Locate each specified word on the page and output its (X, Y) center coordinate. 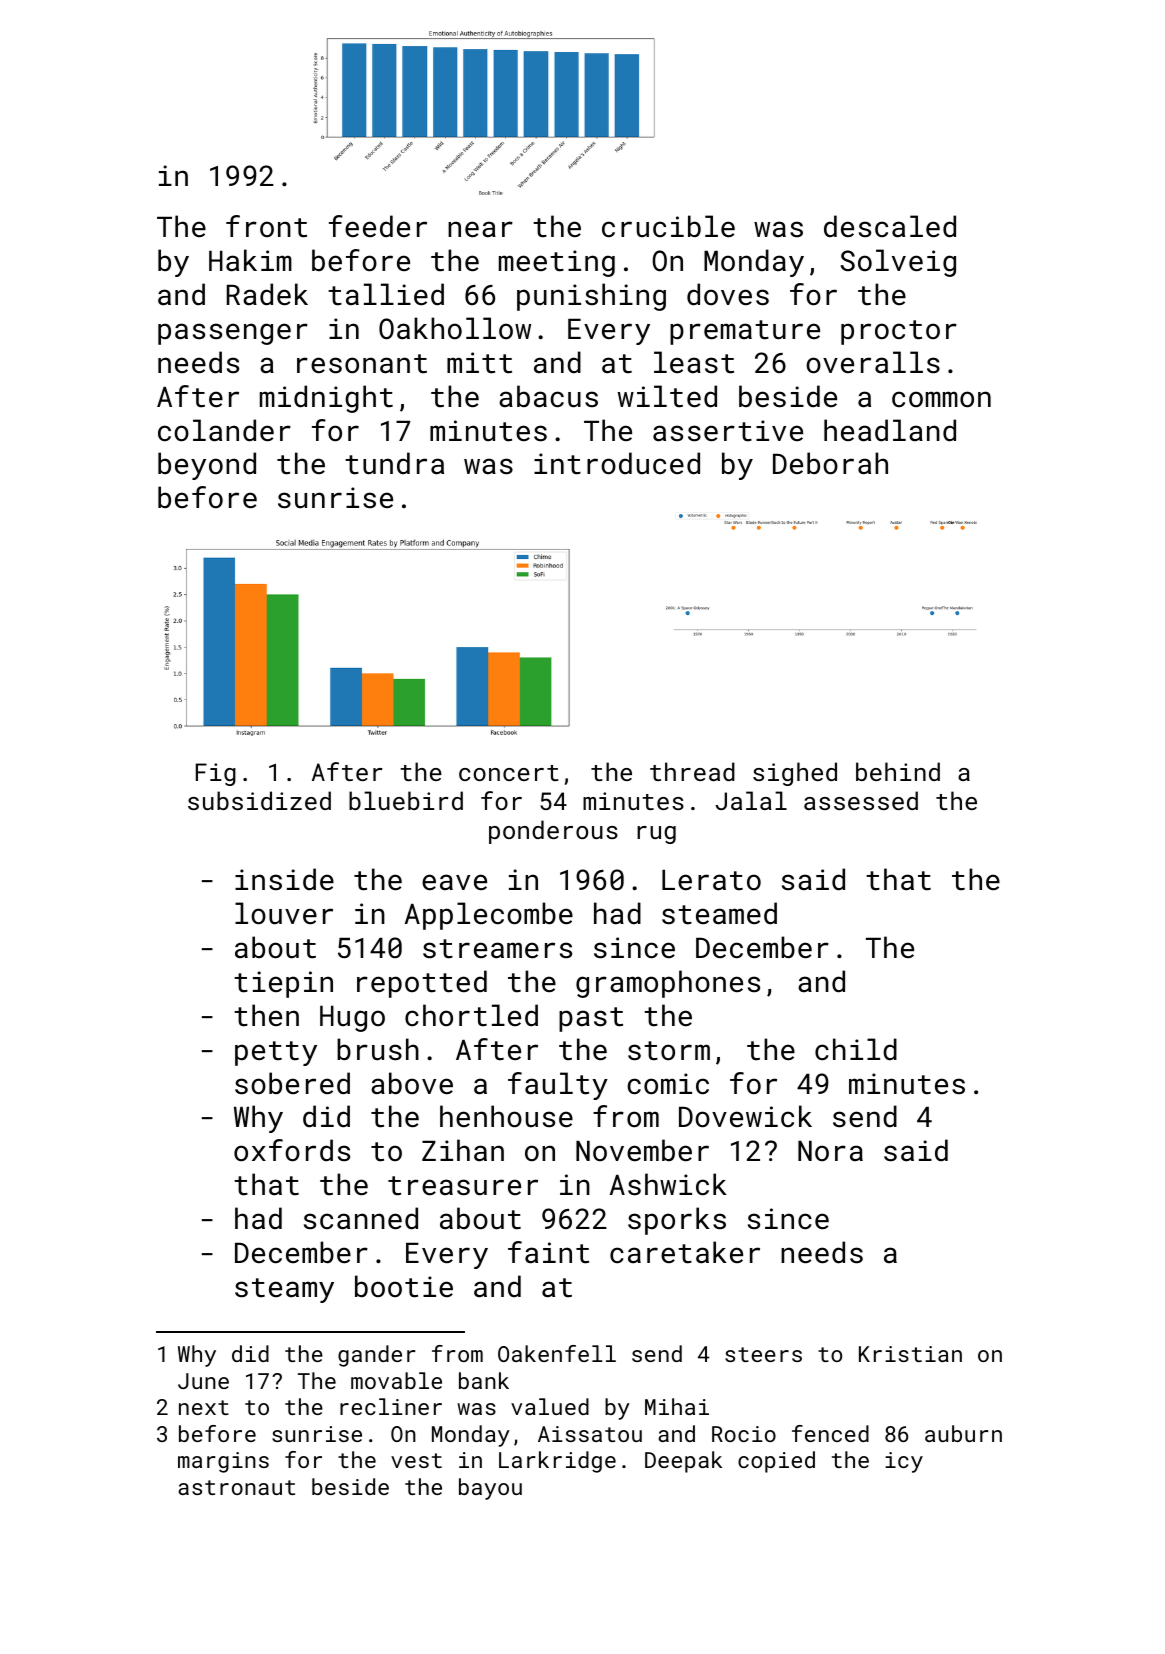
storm (669, 1051)
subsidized (259, 800)
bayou (490, 1489)
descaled (890, 226)
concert (509, 773)
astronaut (236, 1487)
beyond (207, 466)
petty (276, 1053)
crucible (668, 226)
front (266, 226)
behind (898, 771)
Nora (830, 1151)
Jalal (751, 800)
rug (656, 835)
